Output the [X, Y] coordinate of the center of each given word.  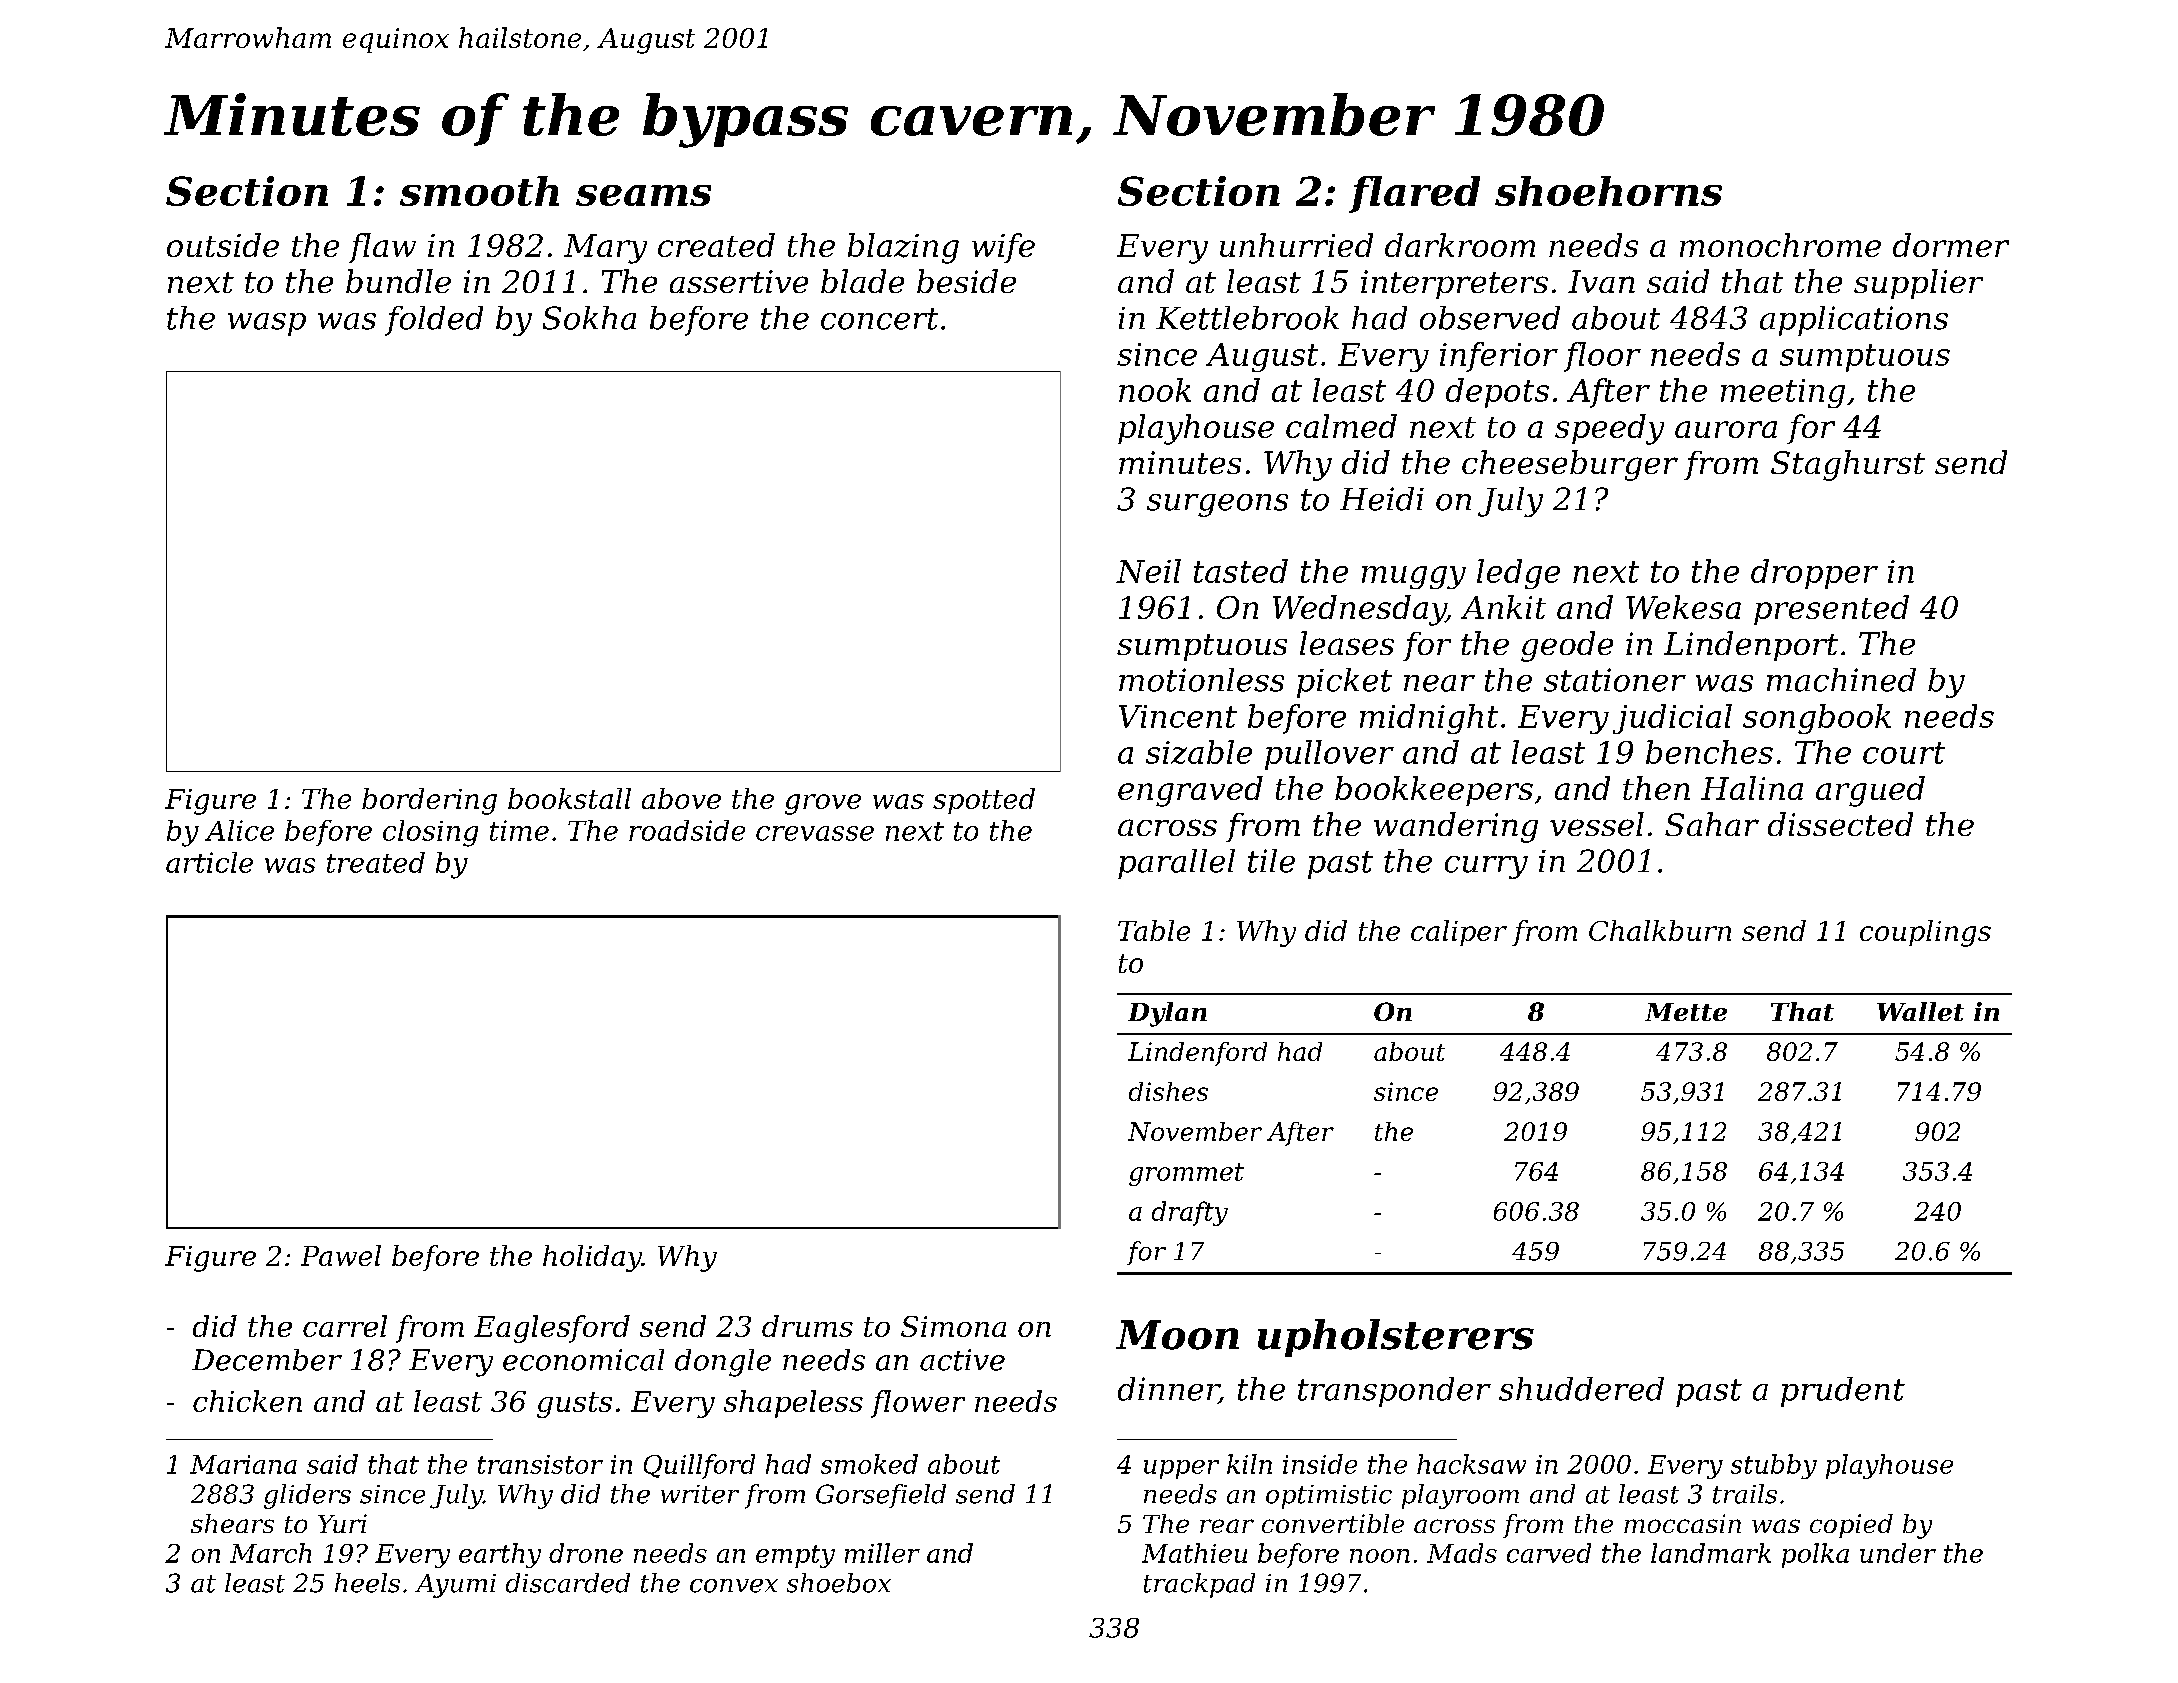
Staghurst [1848, 465]
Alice [239, 830]
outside [223, 245]
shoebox [839, 1583]
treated [376, 862]
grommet [1186, 1174]
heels [367, 1583]
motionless [1201, 680]
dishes [1168, 1091]
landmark [1711, 1553]
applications [1854, 321]
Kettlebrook [1247, 318]
